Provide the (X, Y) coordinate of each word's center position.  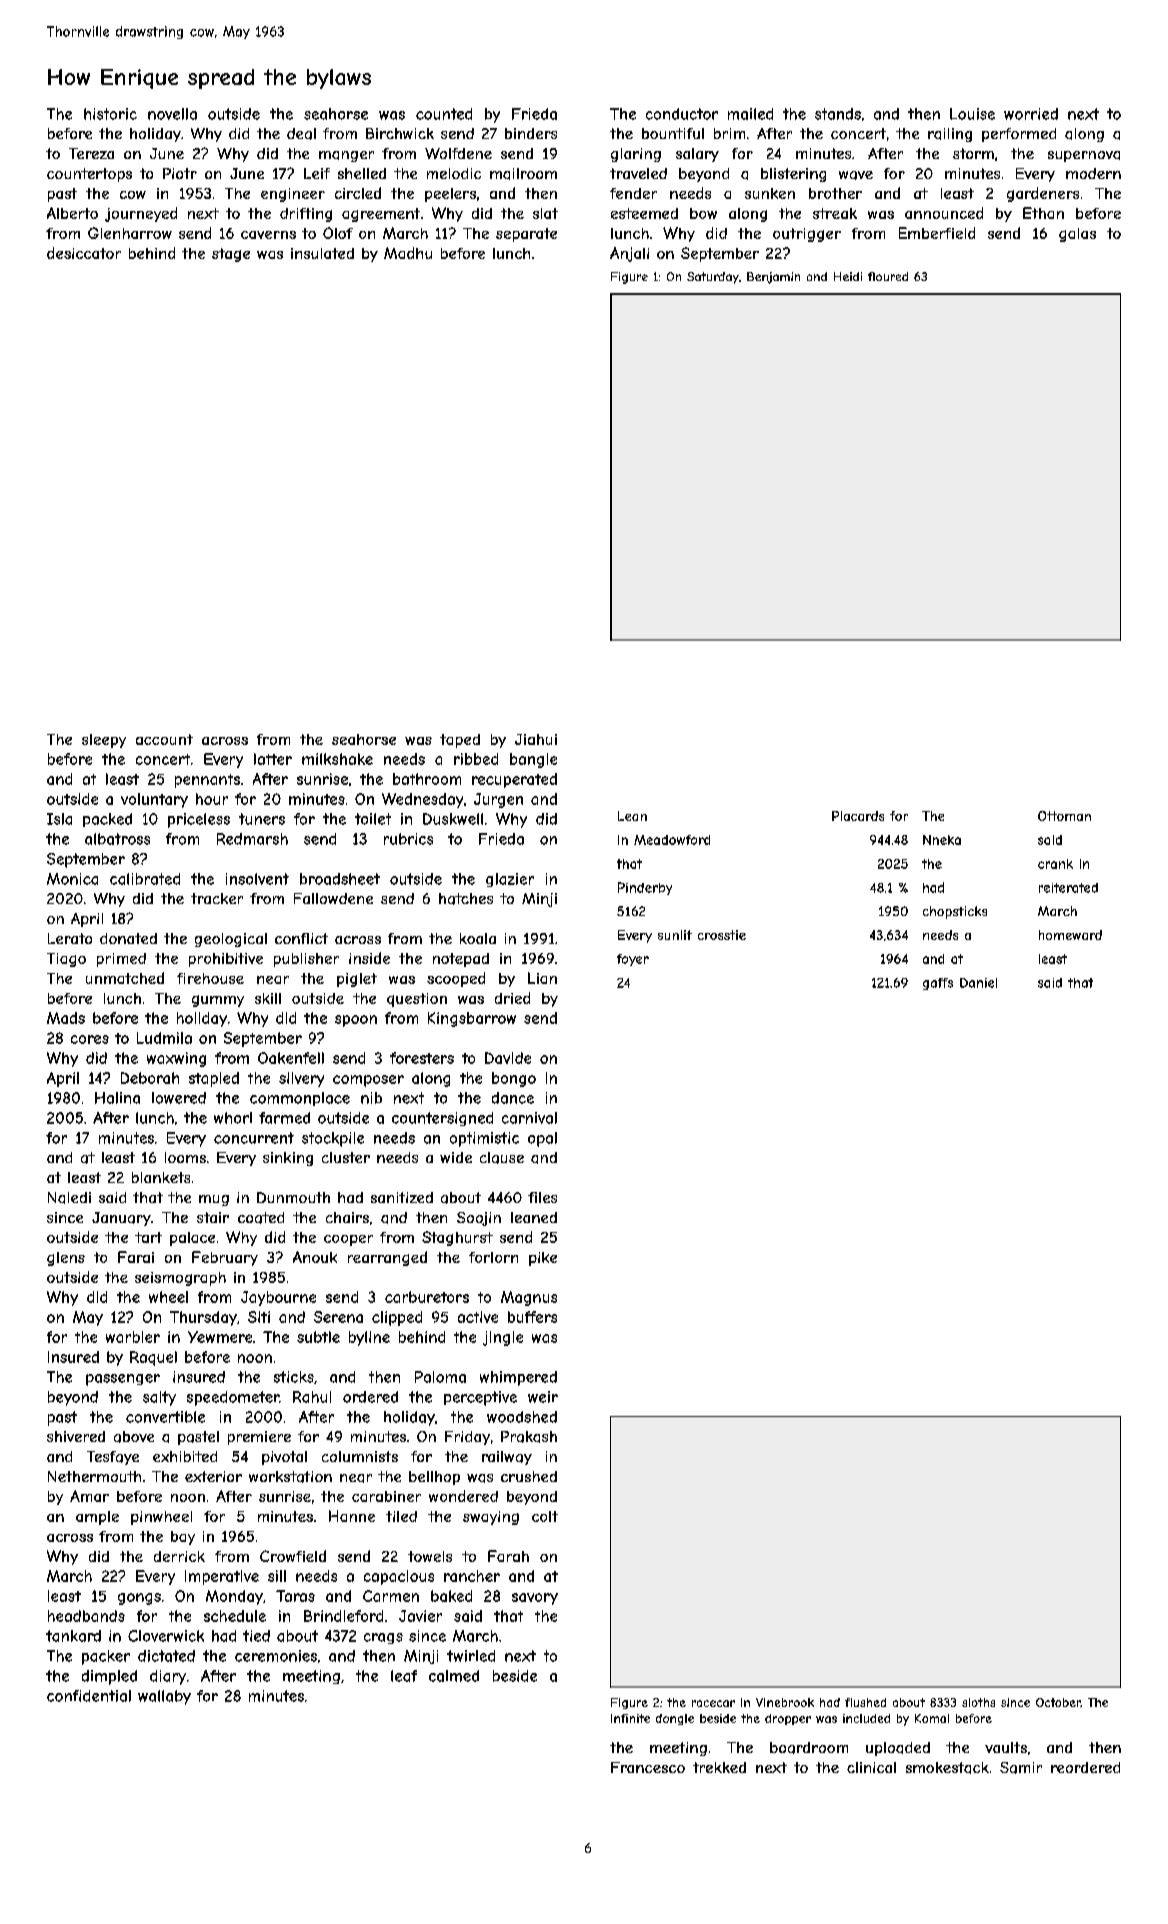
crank (1055, 864)
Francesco (648, 1767)
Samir (1021, 1768)
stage (231, 255)
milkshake (337, 759)
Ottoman (1064, 816)
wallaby (164, 1697)
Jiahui (536, 739)
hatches (466, 899)
